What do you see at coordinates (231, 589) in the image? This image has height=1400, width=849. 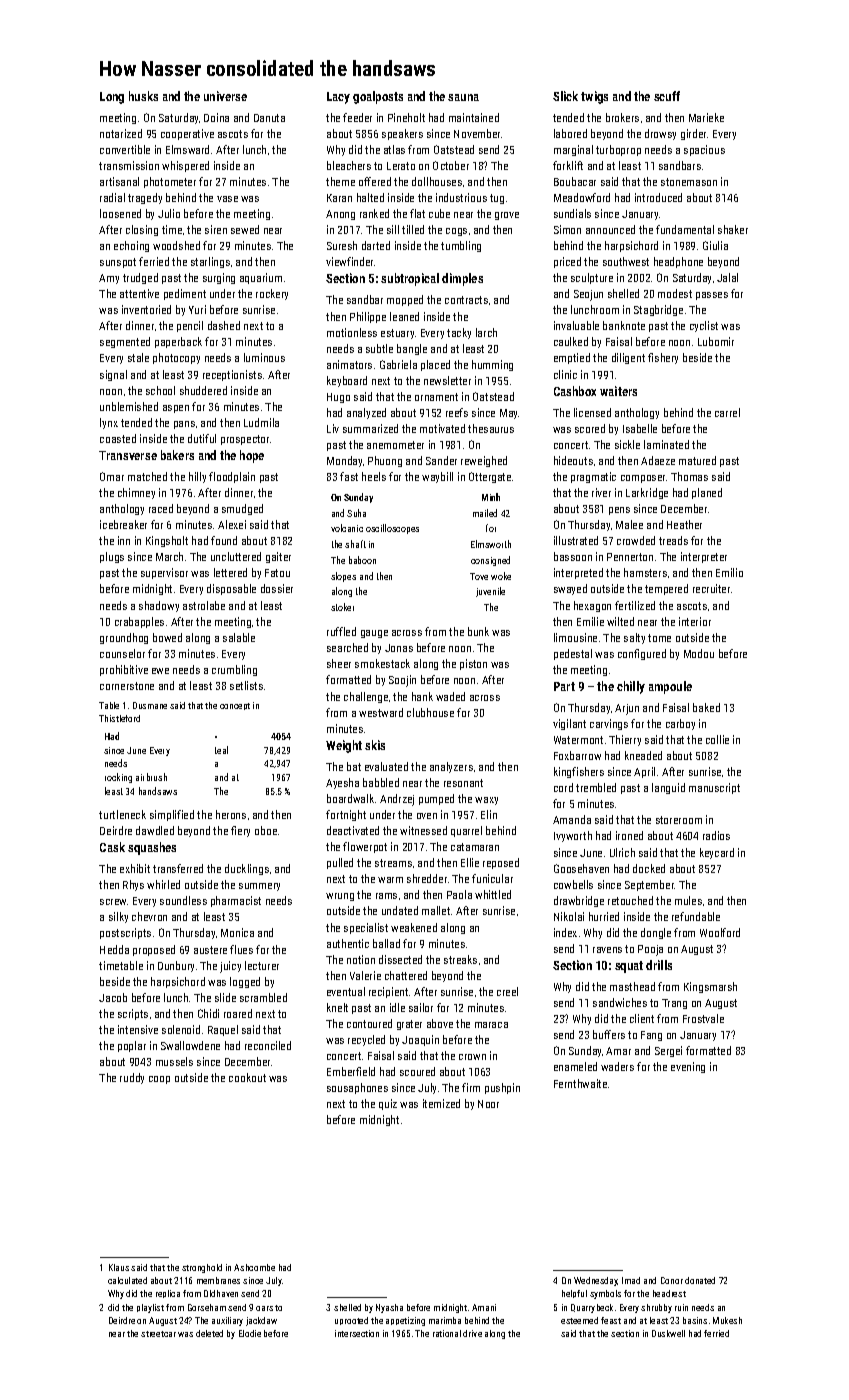 I see `disposable` at bounding box center [231, 589].
